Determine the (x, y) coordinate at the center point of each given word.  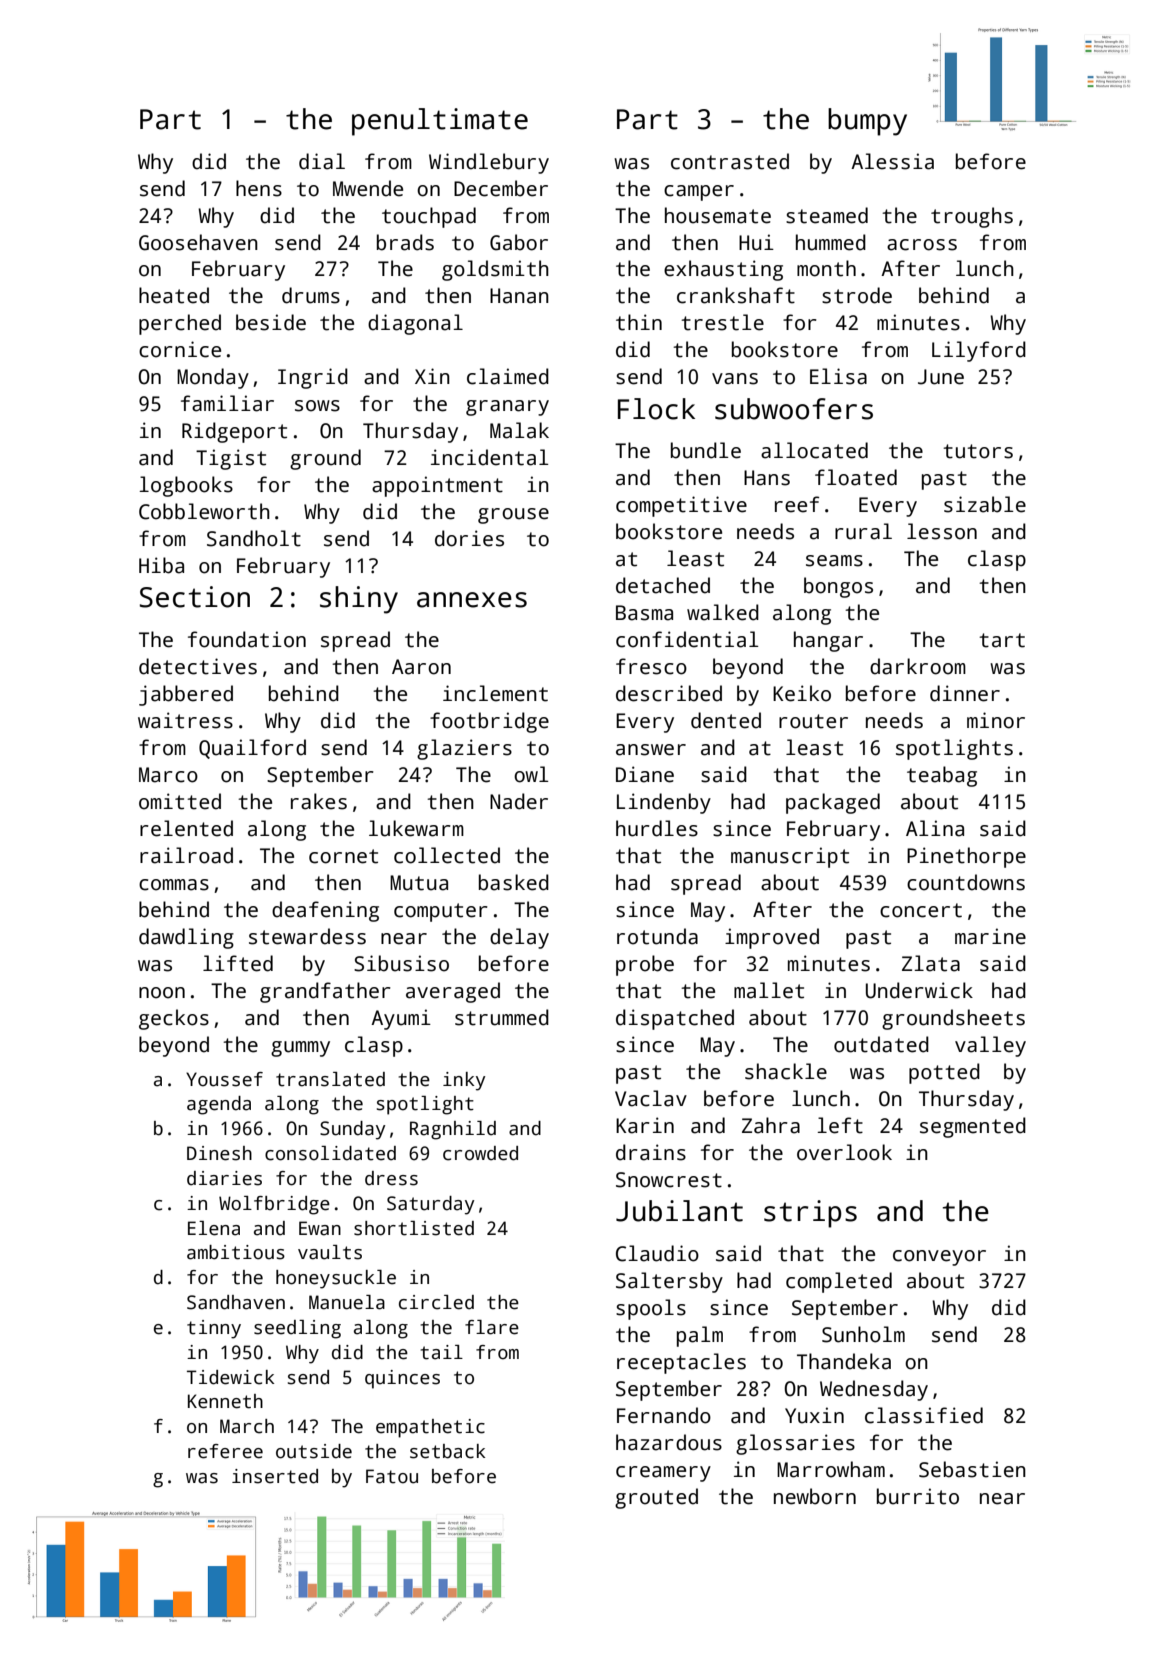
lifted (238, 963)
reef (797, 504)
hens (259, 188)
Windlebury (489, 163)
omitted (180, 801)
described (669, 693)
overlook (844, 1152)
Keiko (802, 693)
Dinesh (219, 1153)
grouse (513, 516)
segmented (973, 1127)
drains (651, 1152)
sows (317, 406)
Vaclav (651, 1098)
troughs (972, 217)
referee (225, 1451)
